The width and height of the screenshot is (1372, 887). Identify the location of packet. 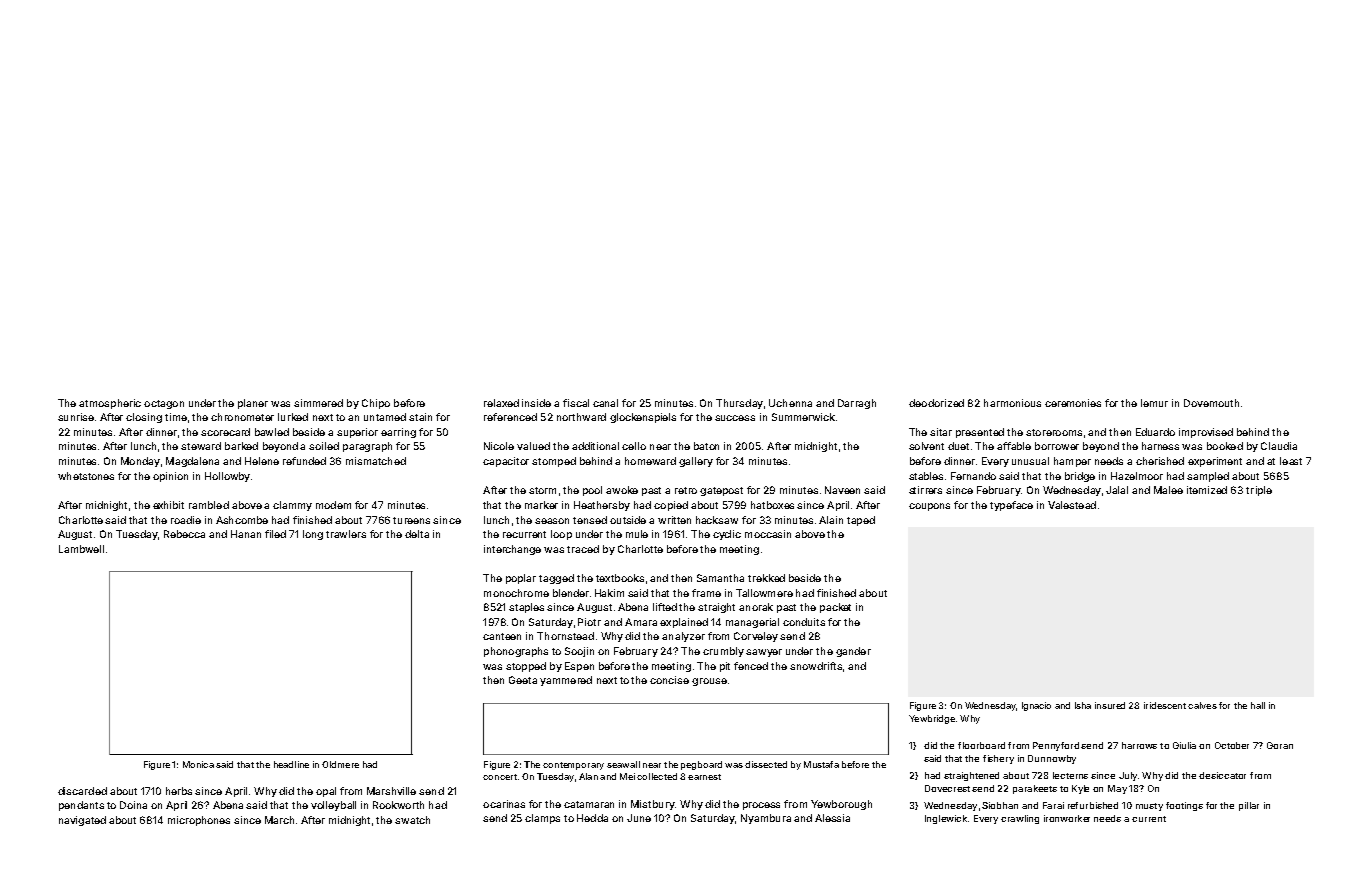
(835, 608).
